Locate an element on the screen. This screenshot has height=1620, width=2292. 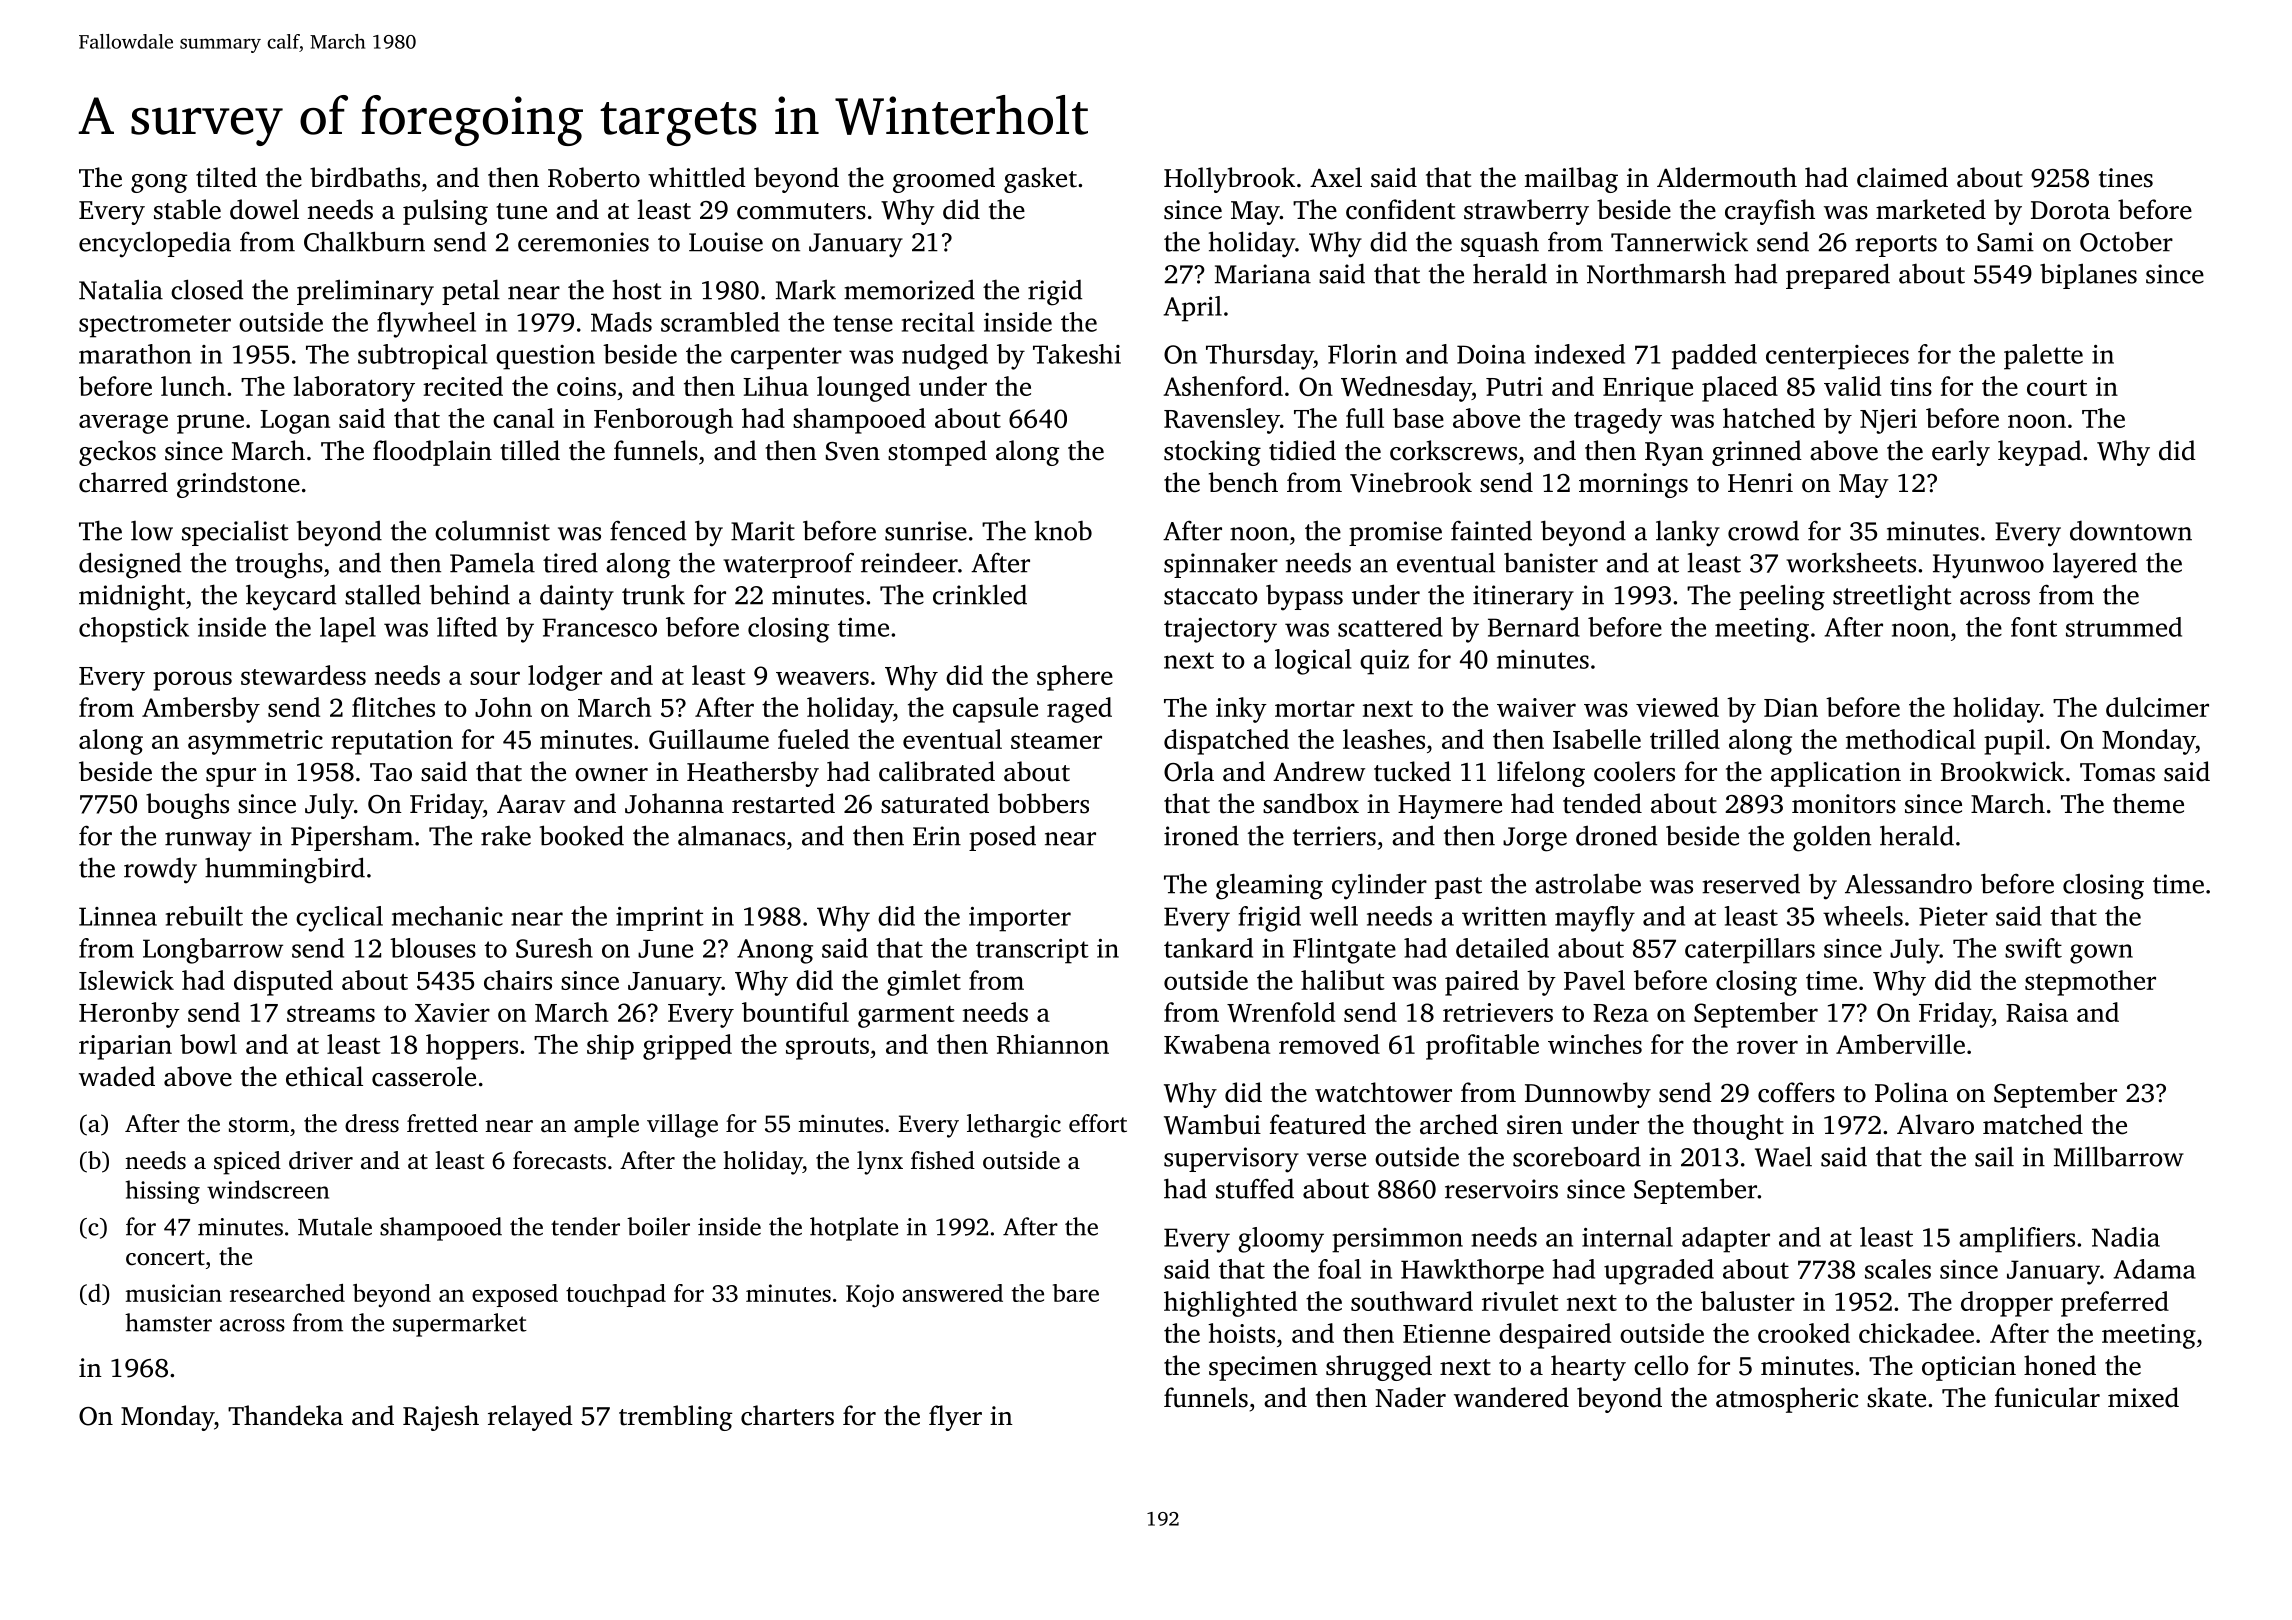
casserole is located at coordinates (424, 1076).
